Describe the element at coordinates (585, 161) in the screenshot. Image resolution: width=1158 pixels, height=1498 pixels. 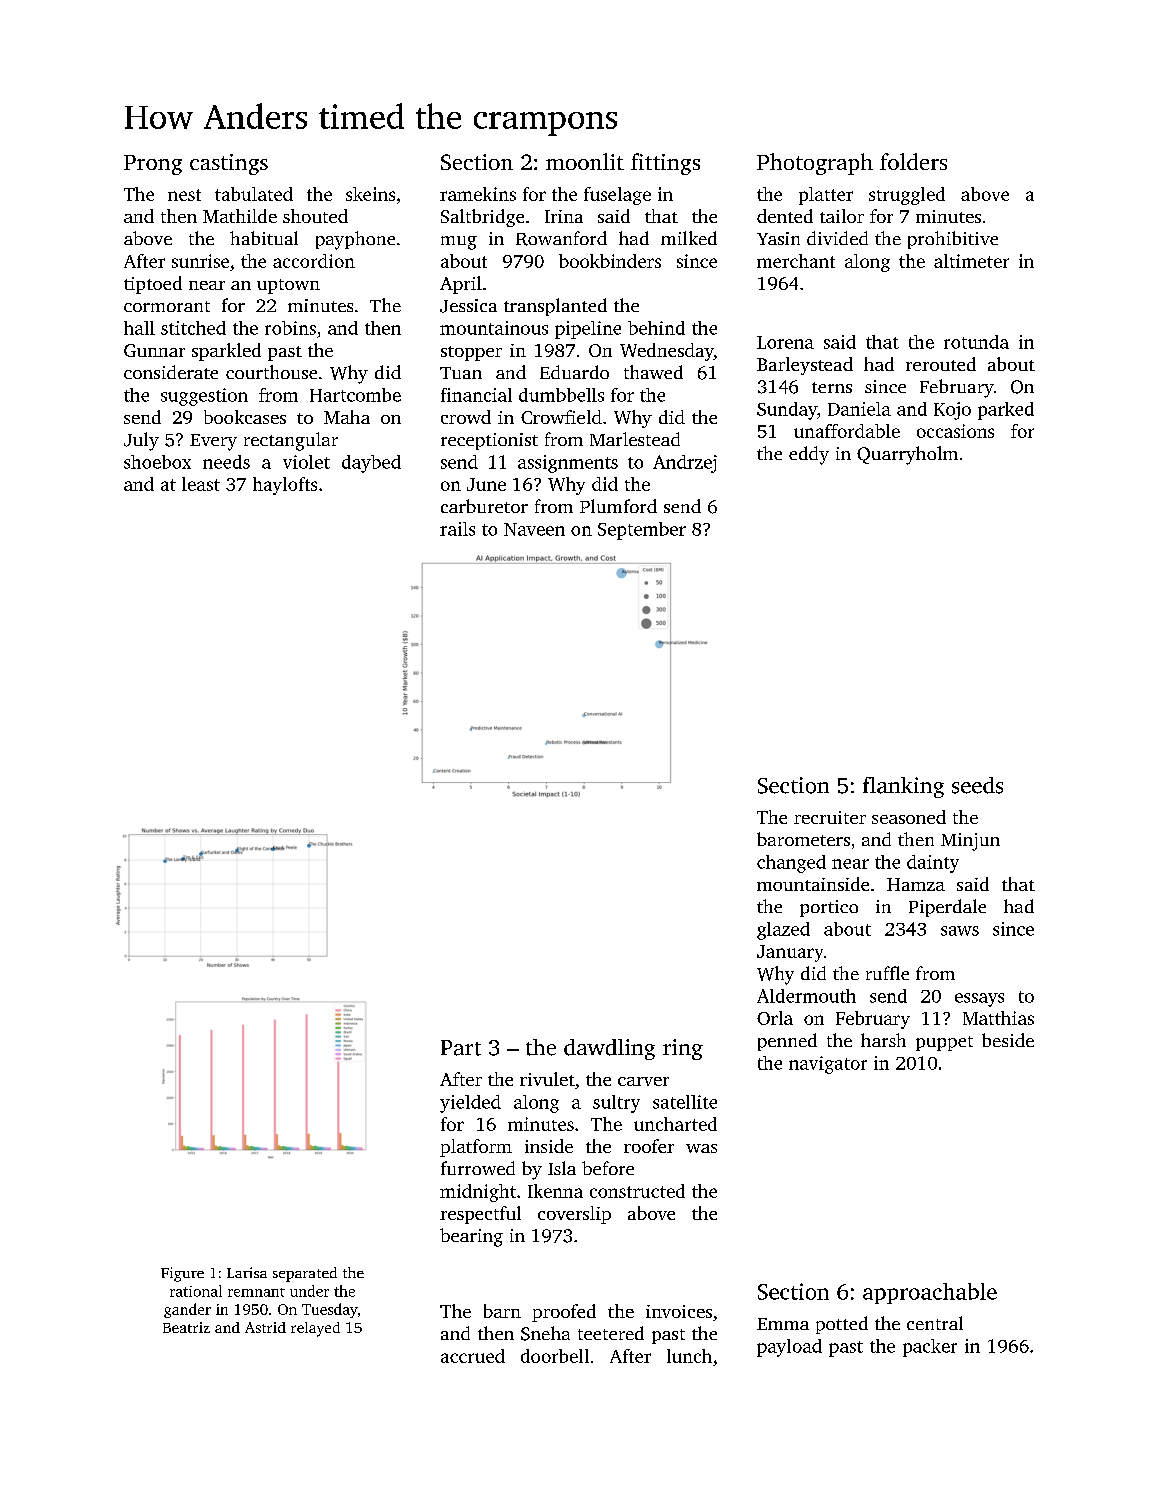
I see `moonlit` at that location.
